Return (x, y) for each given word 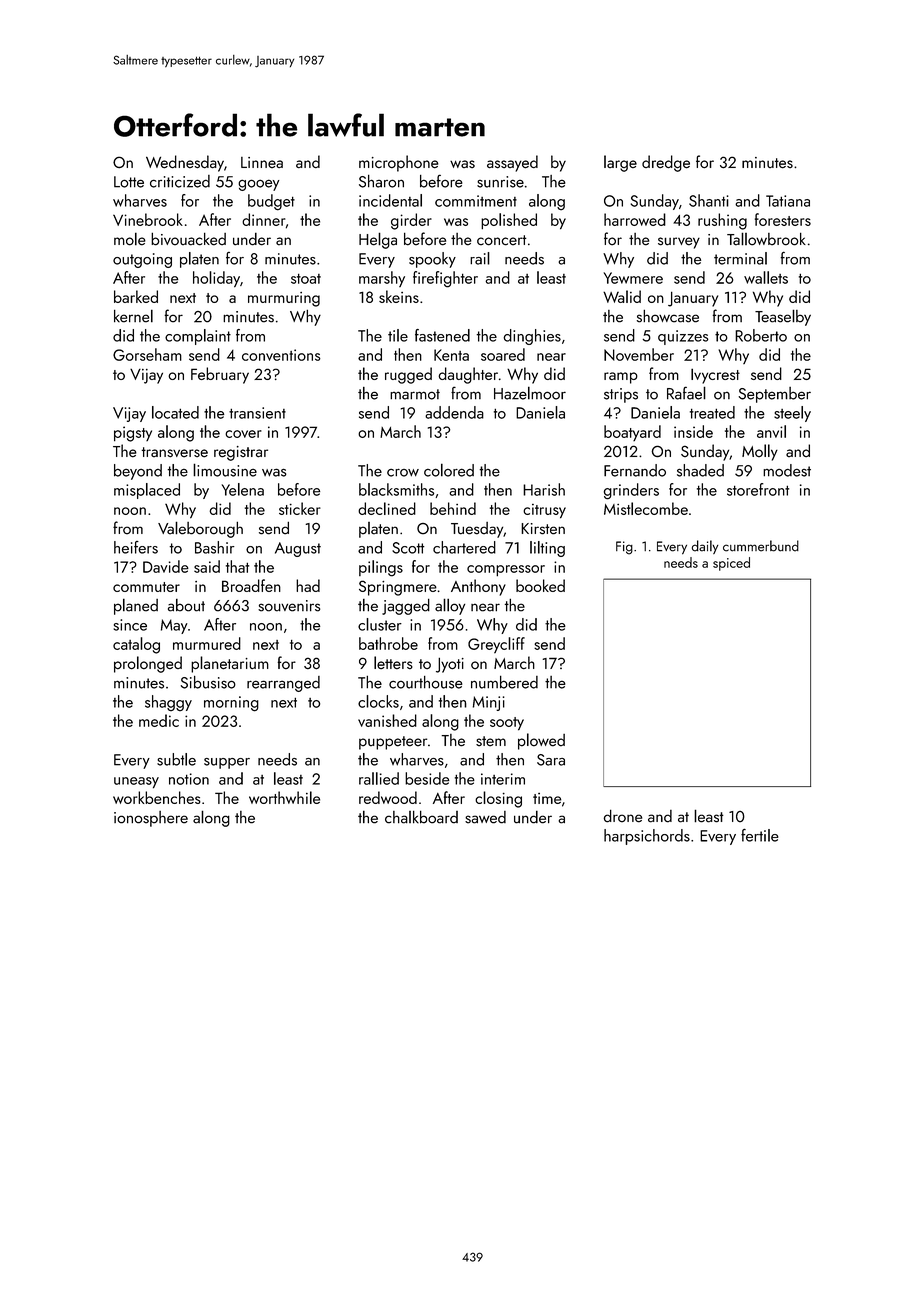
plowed (541, 741)
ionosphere (151, 819)
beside (427, 778)
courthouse (426, 682)
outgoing (142, 260)
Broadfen (251, 585)
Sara (551, 760)
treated (712, 412)
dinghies (532, 337)
